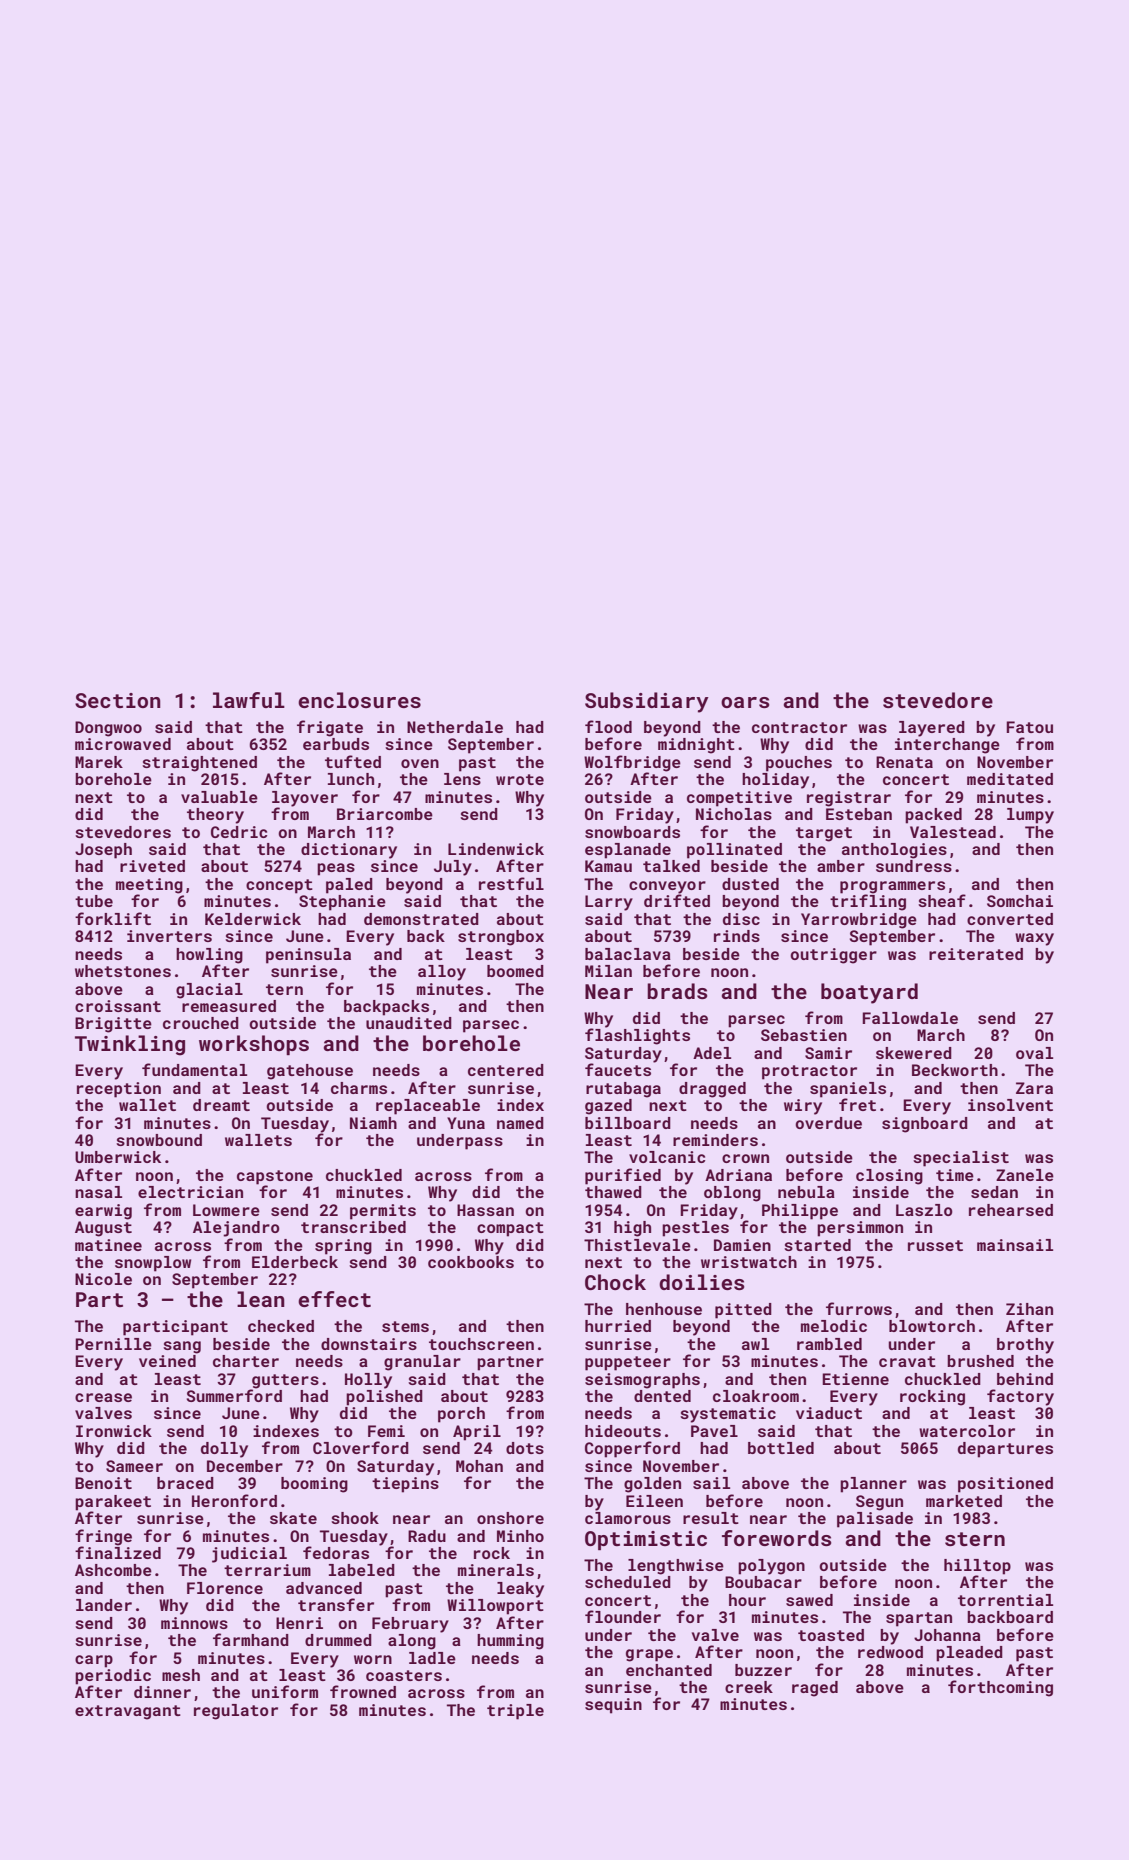 The image size is (1129, 1860). Describe the element at coordinates (128, 1712) in the screenshot. I see `extravagant` at that location.
